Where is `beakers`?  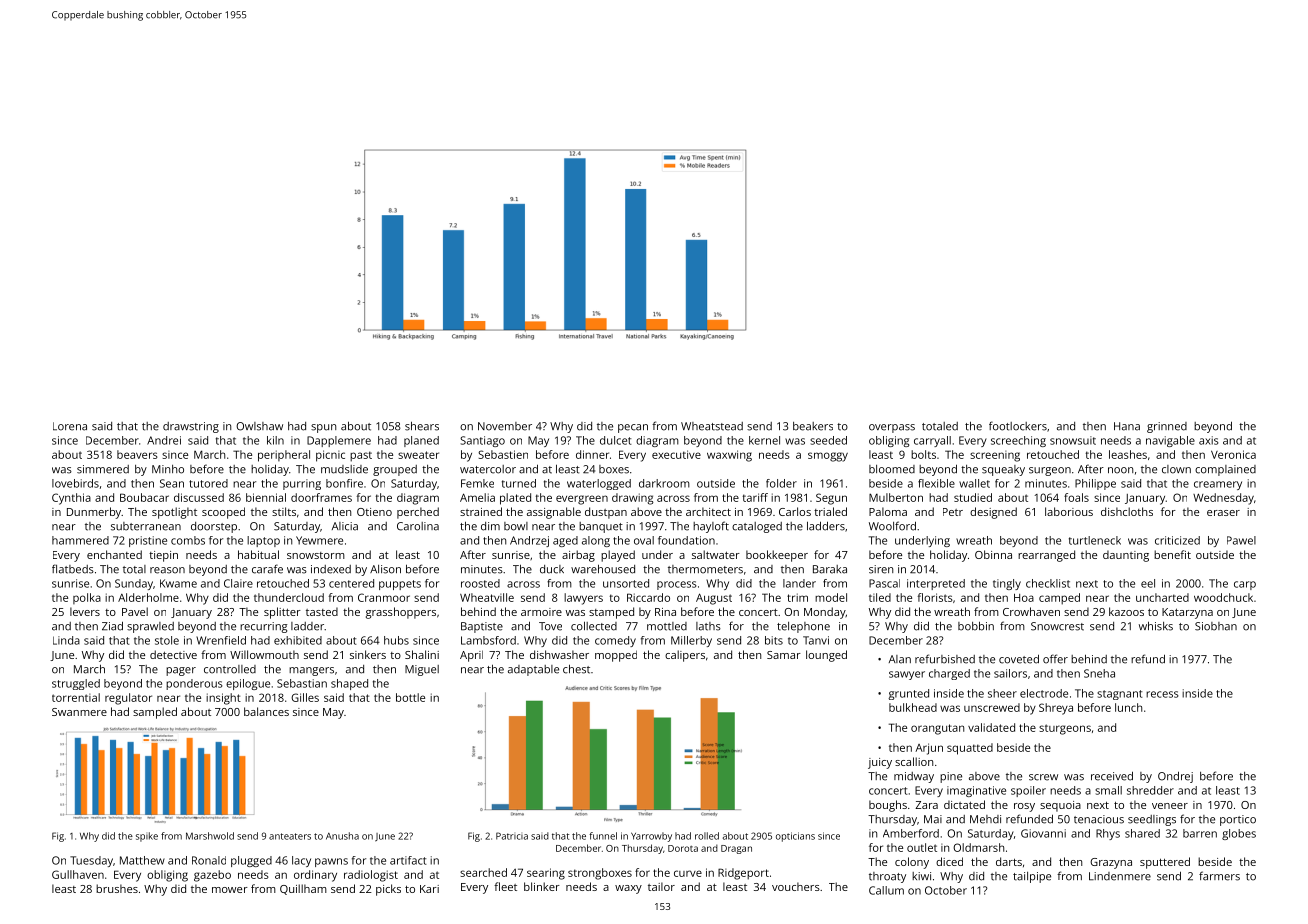 beakers is located at coordinates (813, 426).
